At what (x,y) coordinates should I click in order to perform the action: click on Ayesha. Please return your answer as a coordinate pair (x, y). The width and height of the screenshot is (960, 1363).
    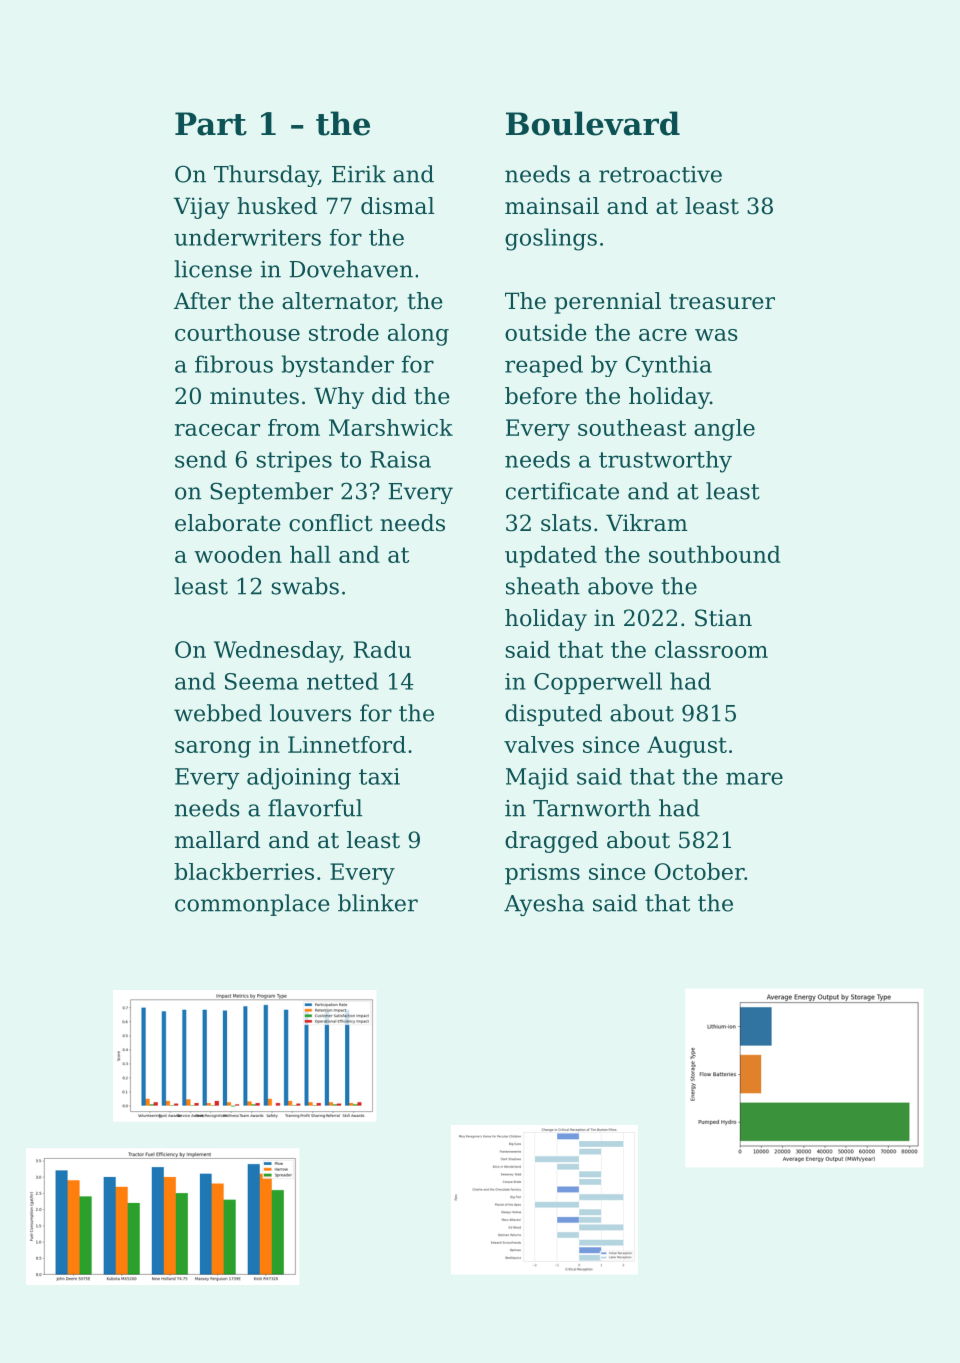
    Looking at the image, I should click on (544, 905).
